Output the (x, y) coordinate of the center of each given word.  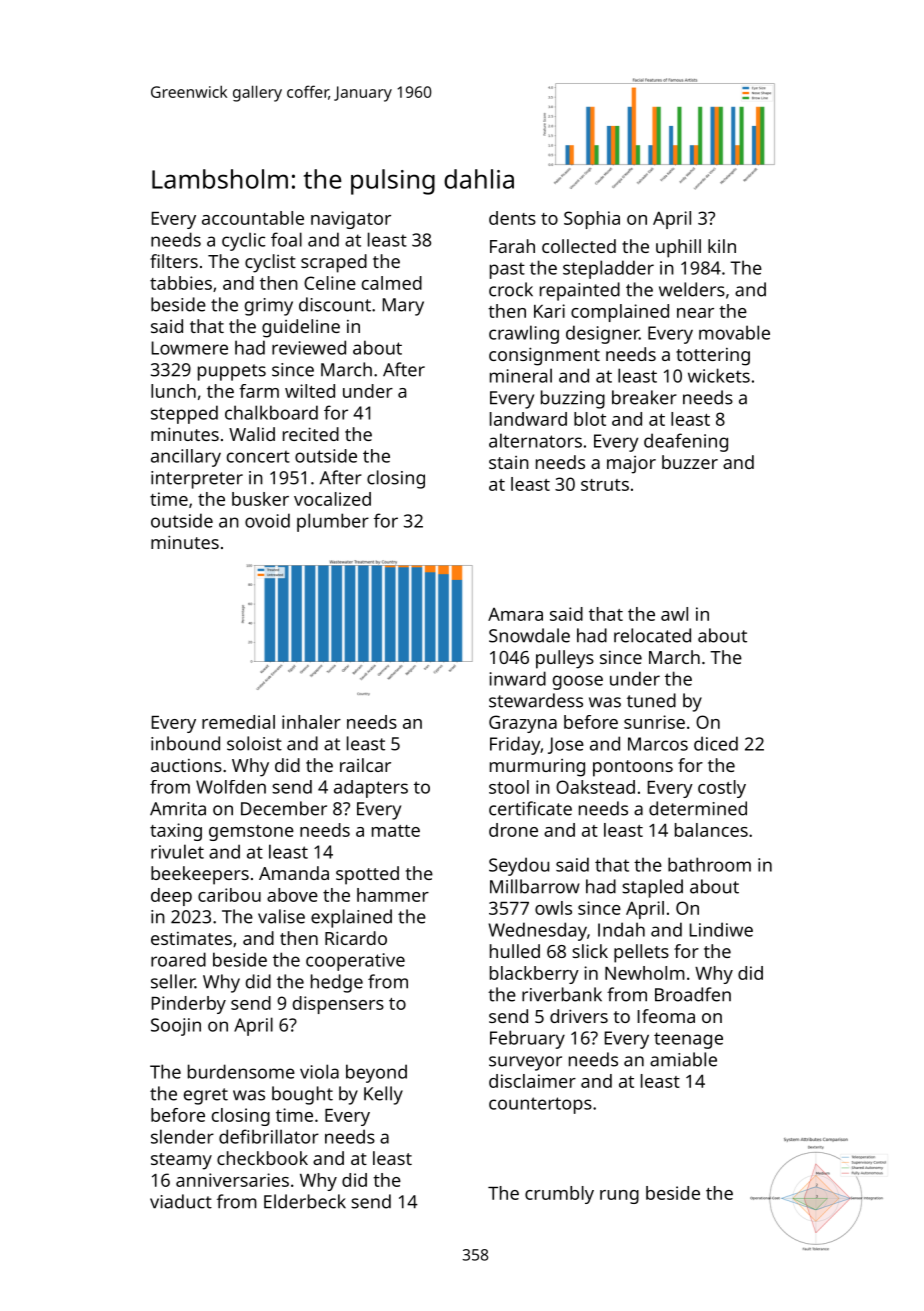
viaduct (181, 1201)
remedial (238, 722)
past (507, 271)
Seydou (519, 866)
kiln (722, 246)
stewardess (536, 700)
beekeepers (200, 875)
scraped (334, 263)
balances (711, 830)
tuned (651, 700)
